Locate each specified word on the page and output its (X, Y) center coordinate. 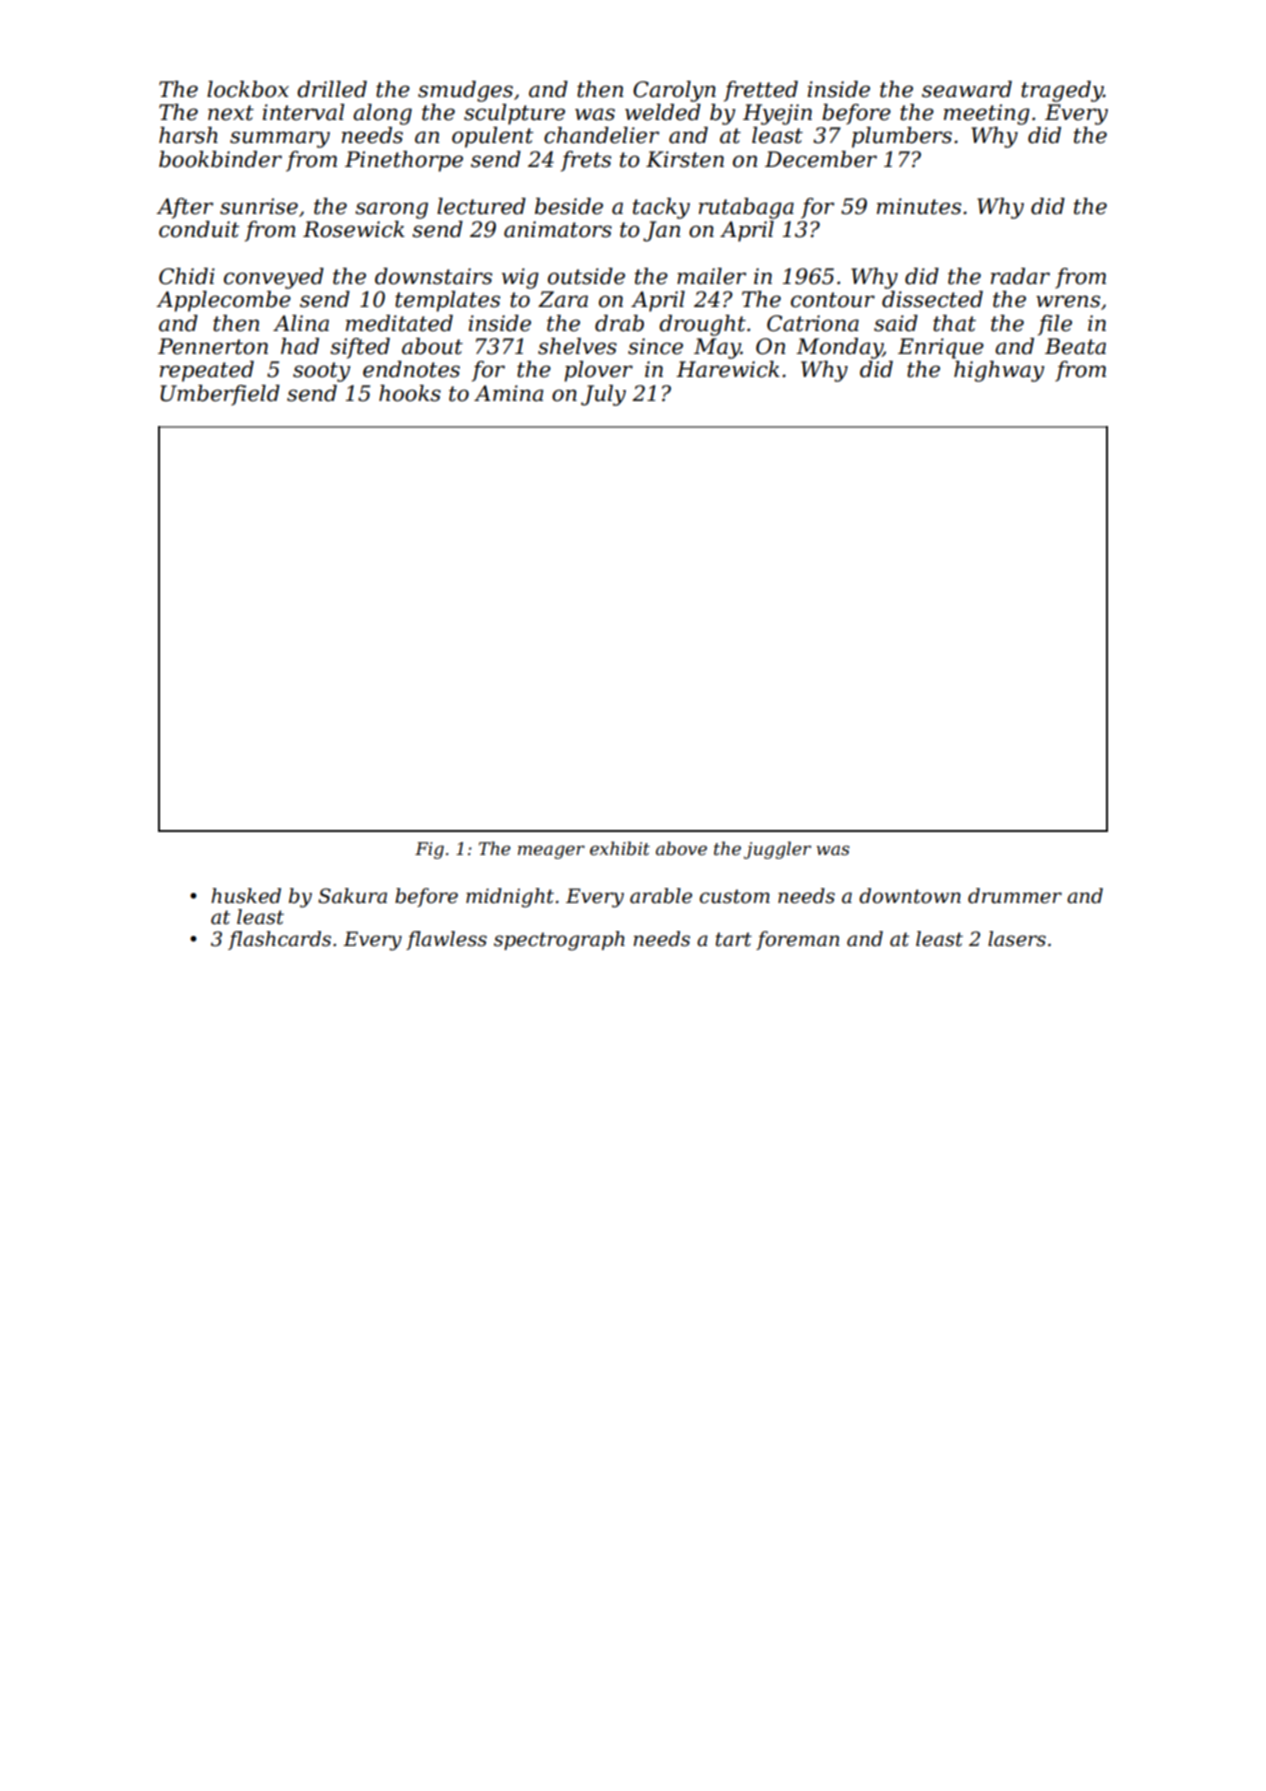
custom (735, 896)
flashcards (279, 940)
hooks (410, 393)
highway (999, 371)
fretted (761, 91)
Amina (508, 393)
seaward (967, 89)
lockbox (248, 89)
